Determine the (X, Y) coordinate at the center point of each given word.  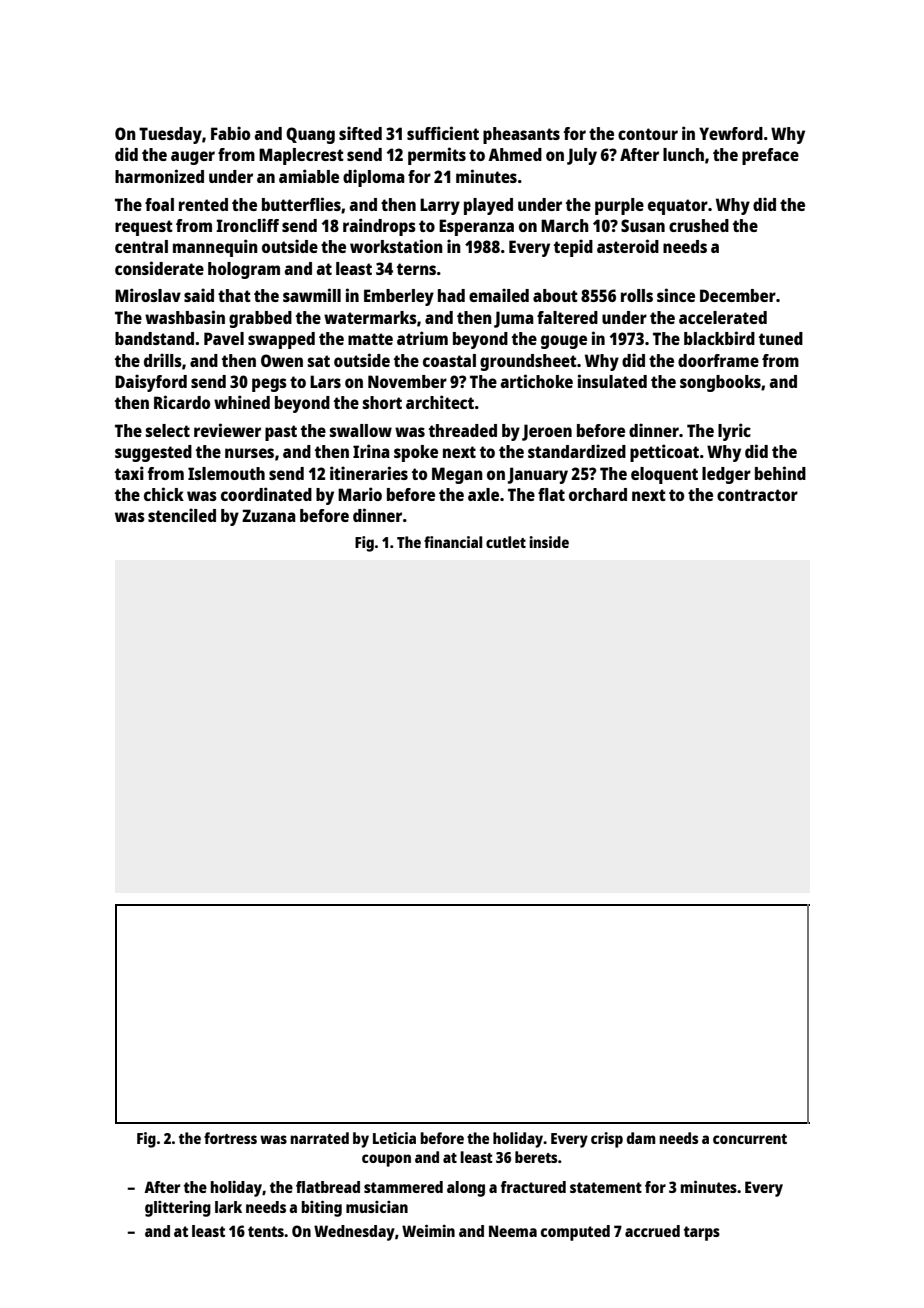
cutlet (506, 542)
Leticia (394, 1138)
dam (641, 1138)
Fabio (230, 133)
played (488, 206)
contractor (757, 495)
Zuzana (269, 515)
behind (780, 473)
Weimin (428, 1230)
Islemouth (226, 473)
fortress (230, 1138)
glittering (178, 1209)
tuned (781, 338)
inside (549, 542)
